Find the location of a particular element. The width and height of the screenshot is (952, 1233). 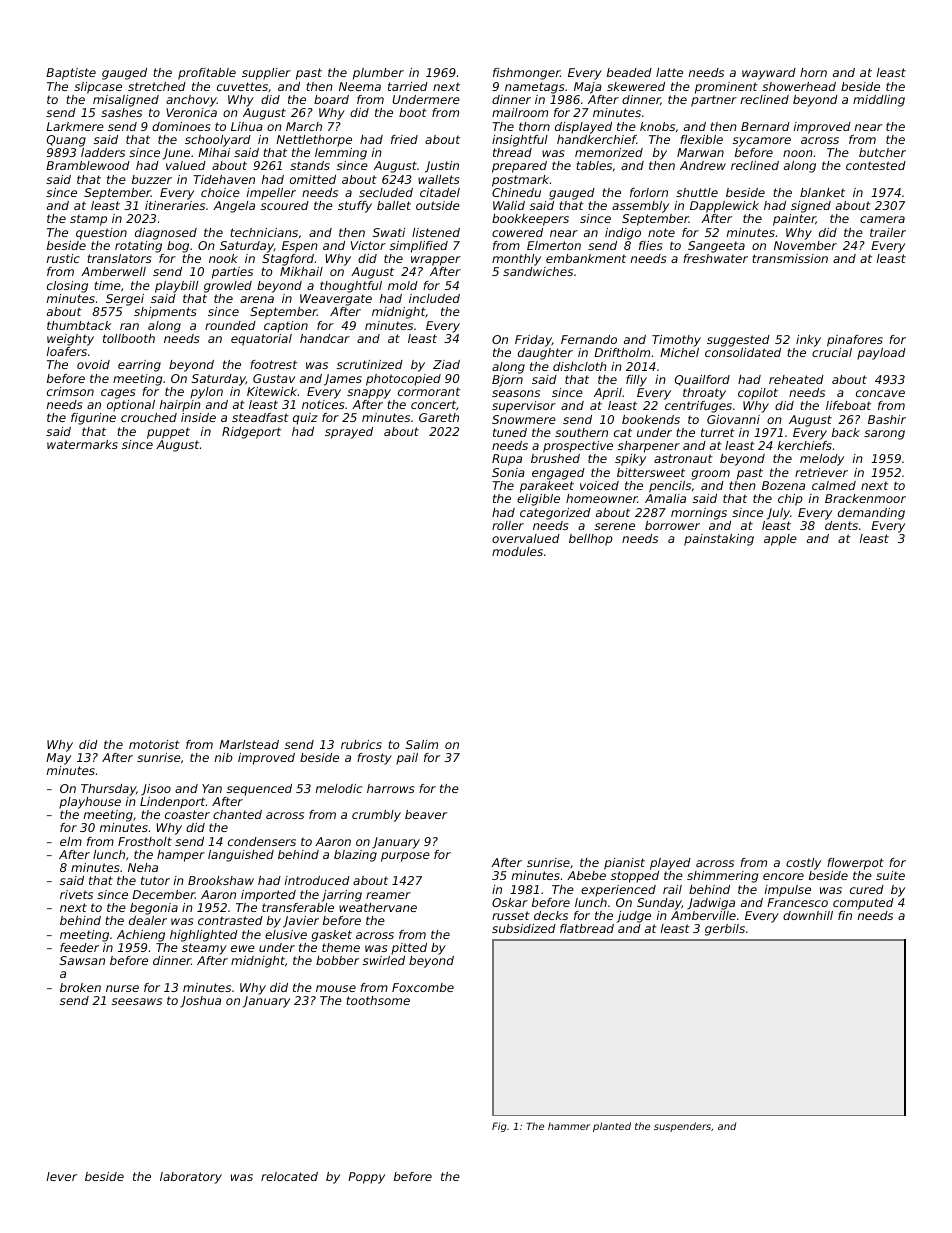

roller is located at coordinates (508, 525).
